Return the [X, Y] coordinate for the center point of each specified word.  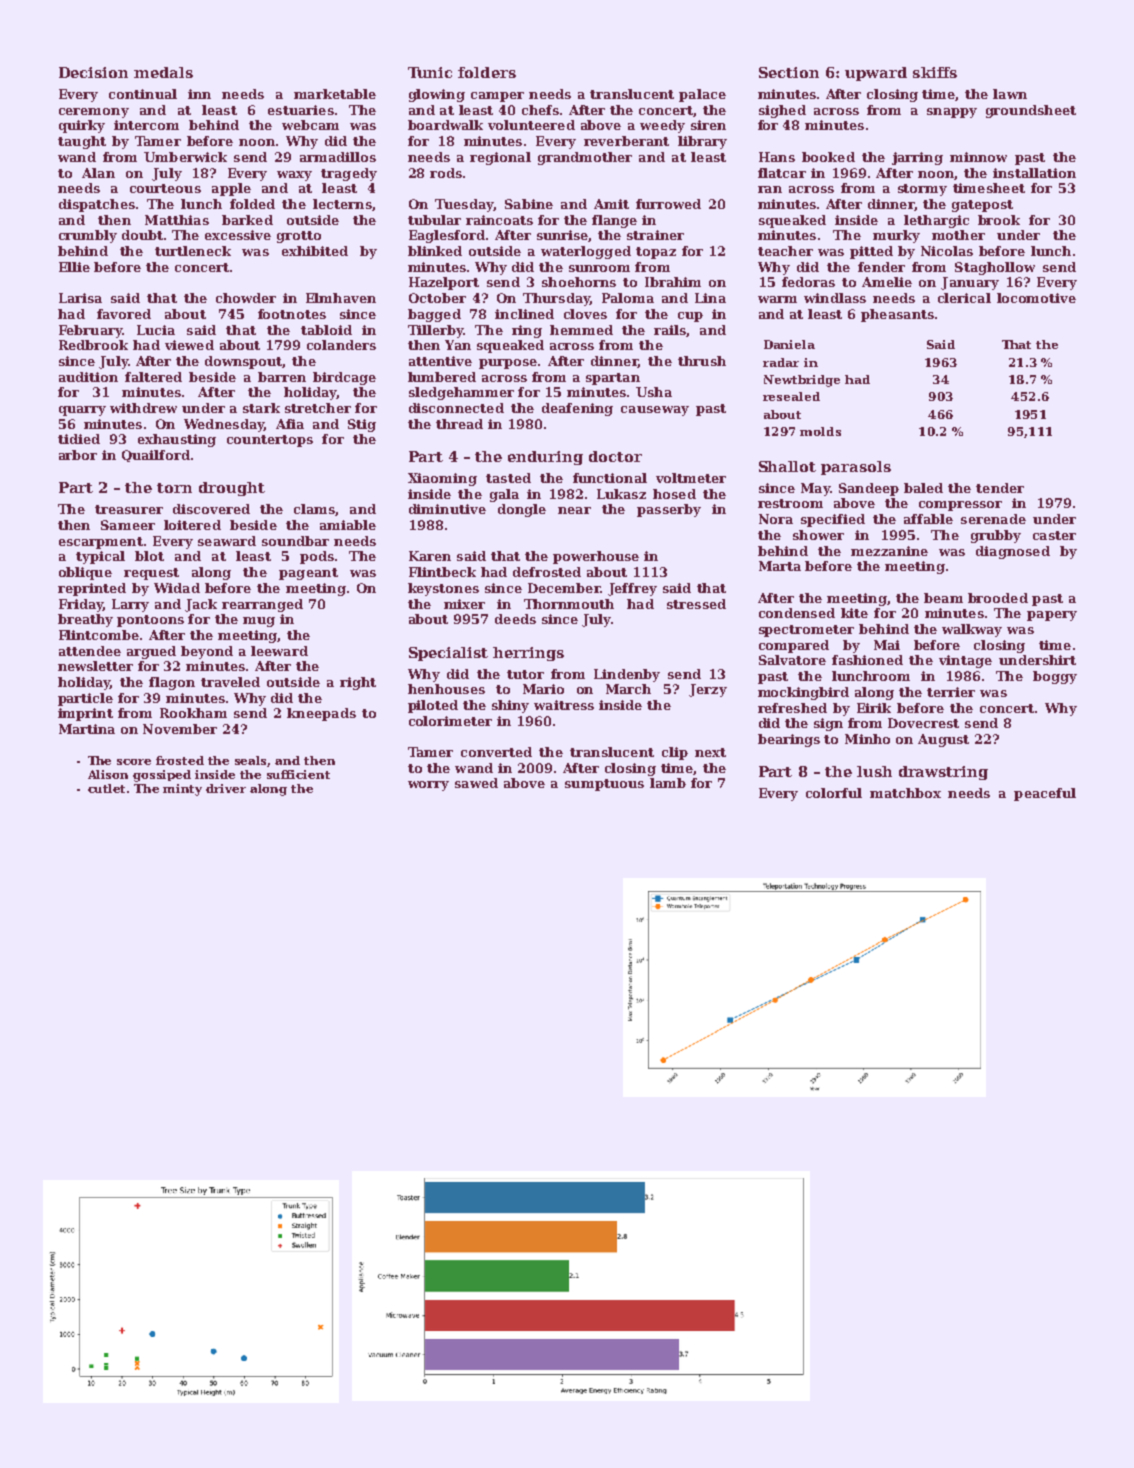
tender [1000, 488]
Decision [93, 72]
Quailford [156, 456]
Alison [108, 774]
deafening [577, 409]
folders [487, 72]
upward [876, 74]
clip [675, 753]
